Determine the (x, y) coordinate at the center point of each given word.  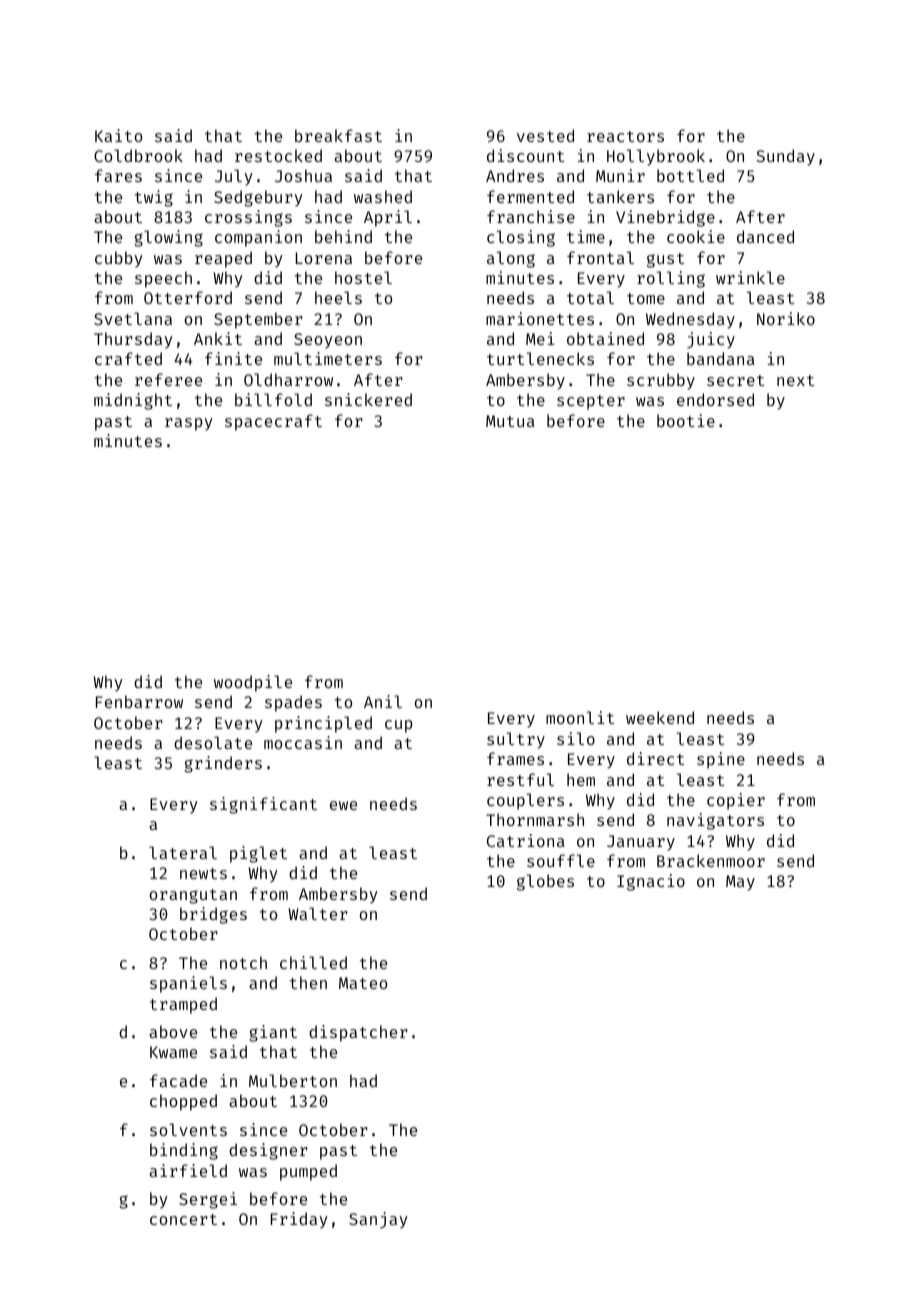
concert (183, 1219)
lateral (183, 852)
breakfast (338, 135)
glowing (168, 238)
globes (545, 882)
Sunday (785, 157)
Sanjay (378, 1220)
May (740, 883)
